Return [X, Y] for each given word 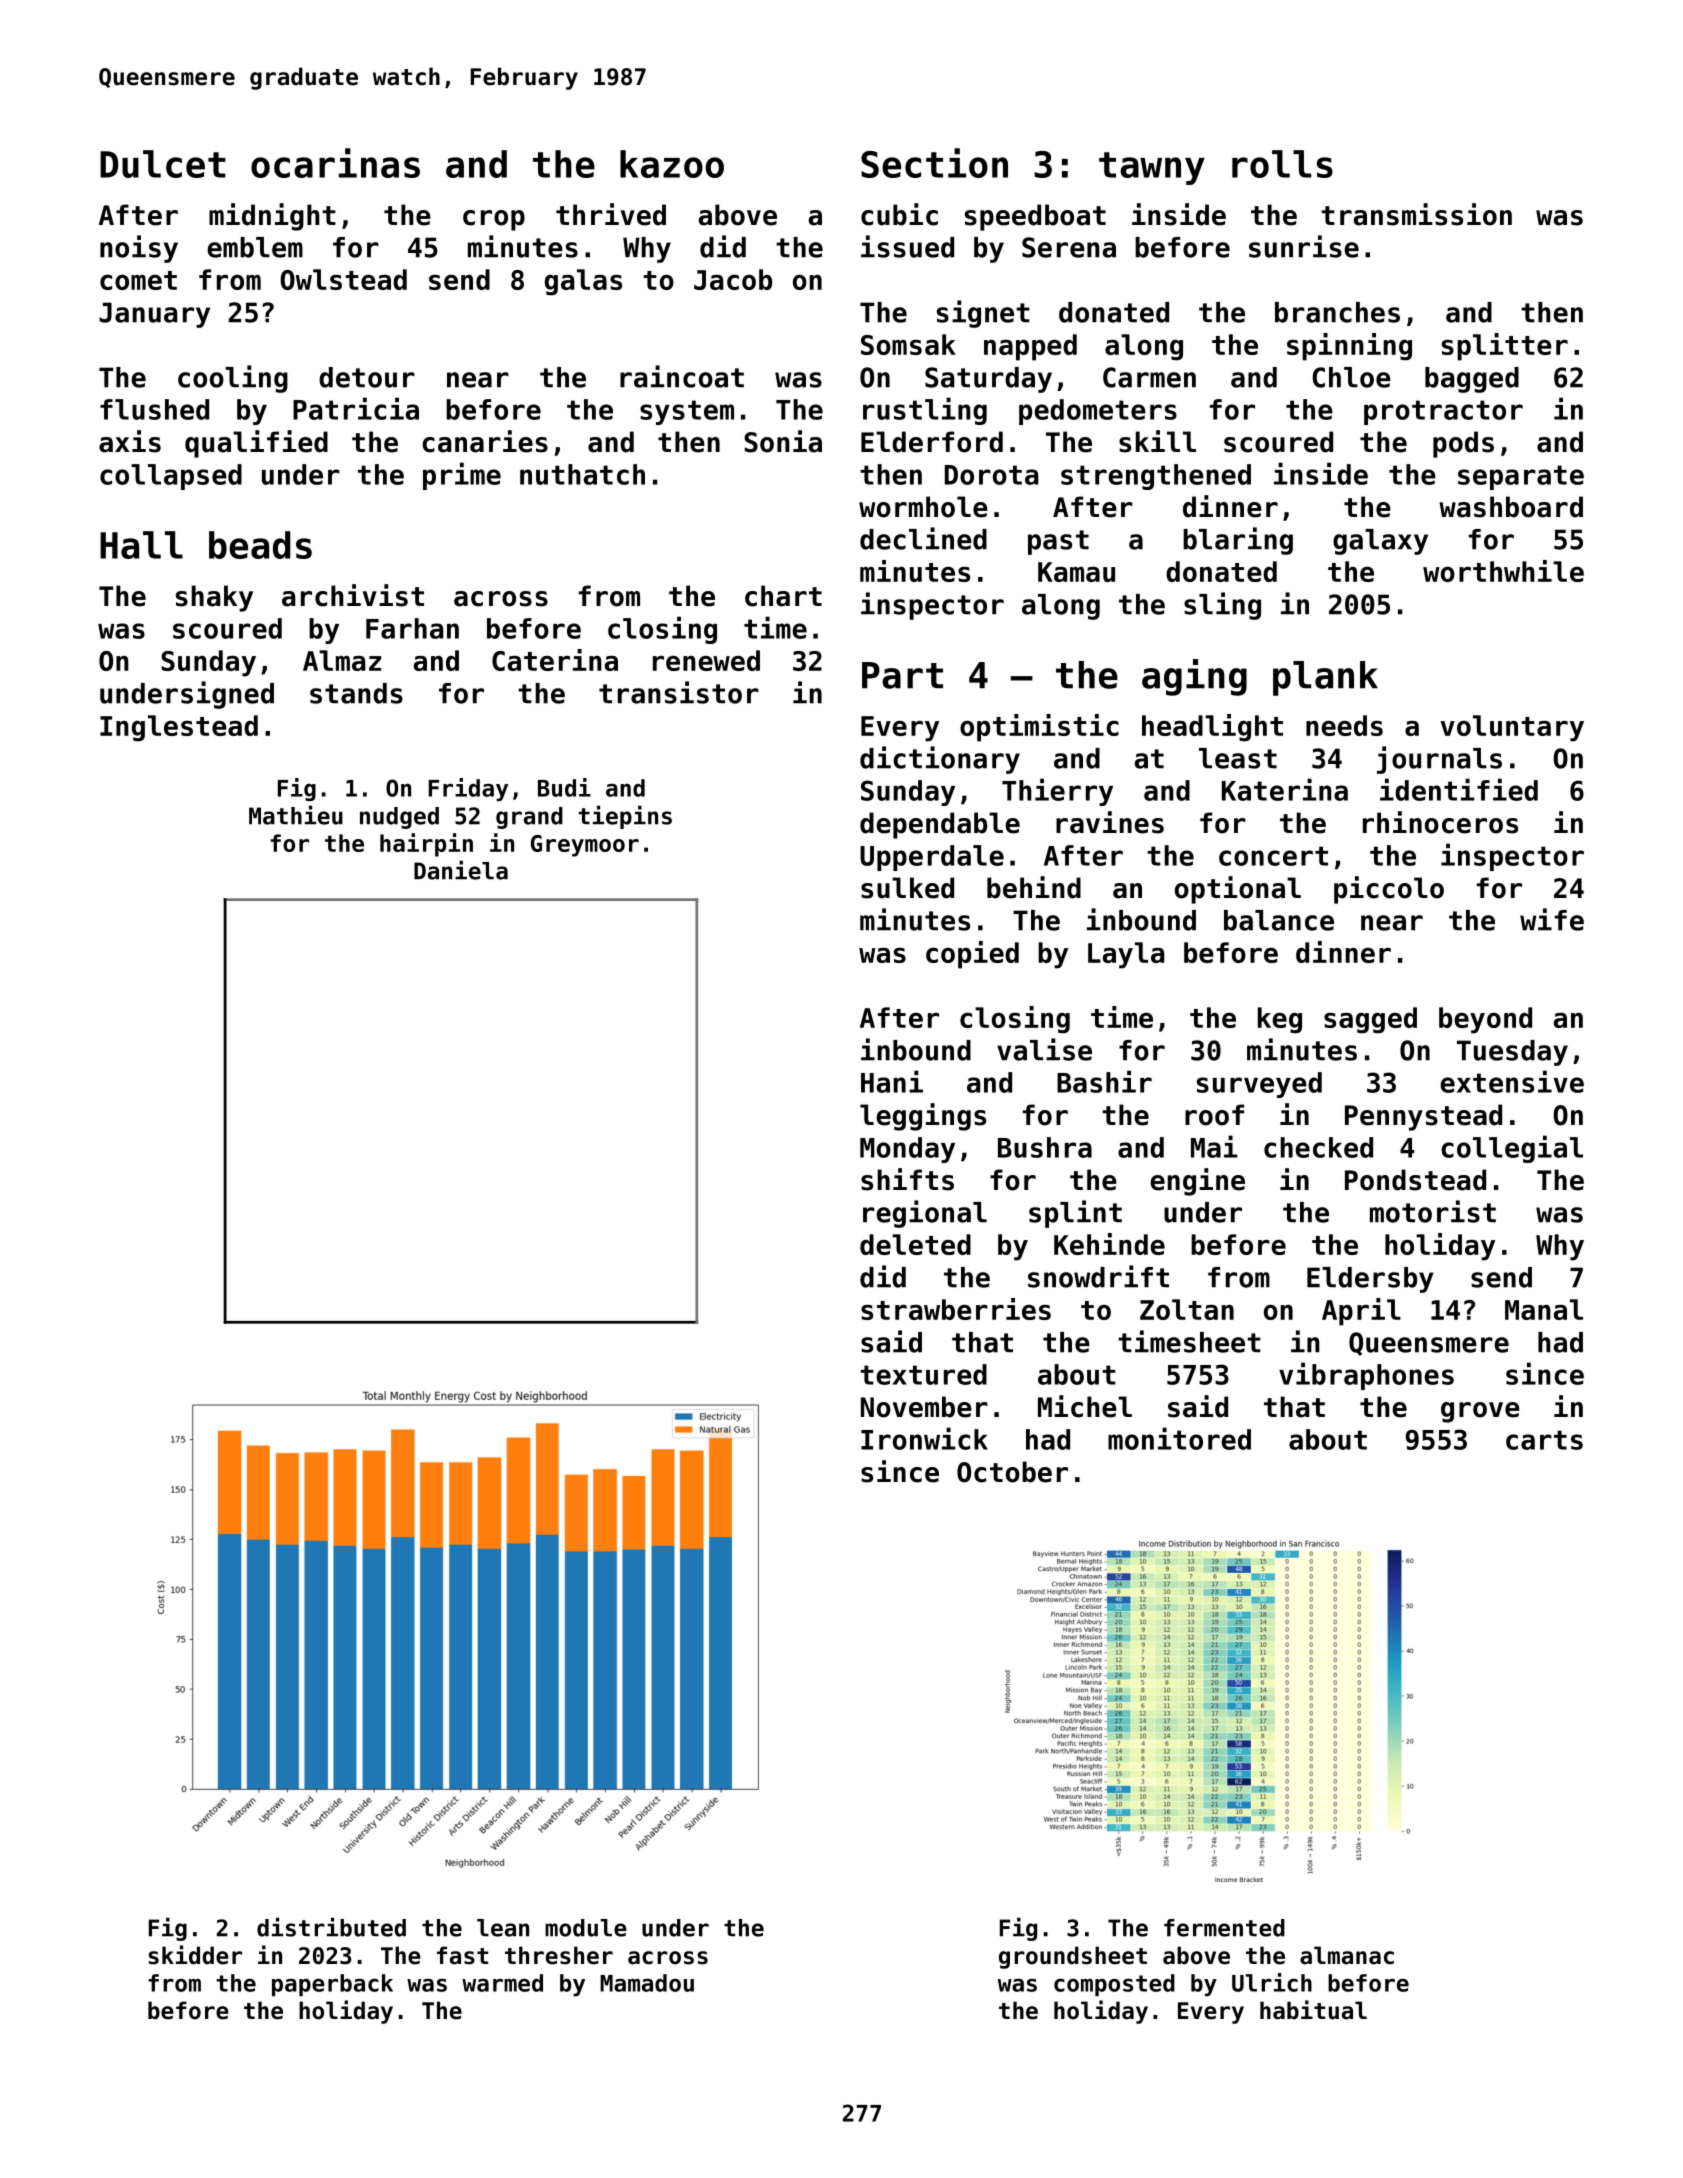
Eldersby [1370, 1280]
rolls [1282, 164]
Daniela [461, 870]
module [586, 1928]
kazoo [672, 164]
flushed [154, 409]
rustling [925, 411]
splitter [1505, 347]
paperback [332, 1985]
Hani [892, 1081]
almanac [1347, 1955]
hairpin [426, 845]
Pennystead [1423, 1117]
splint [1075, 1214]
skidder [195, 1955]
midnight [272, 217]
